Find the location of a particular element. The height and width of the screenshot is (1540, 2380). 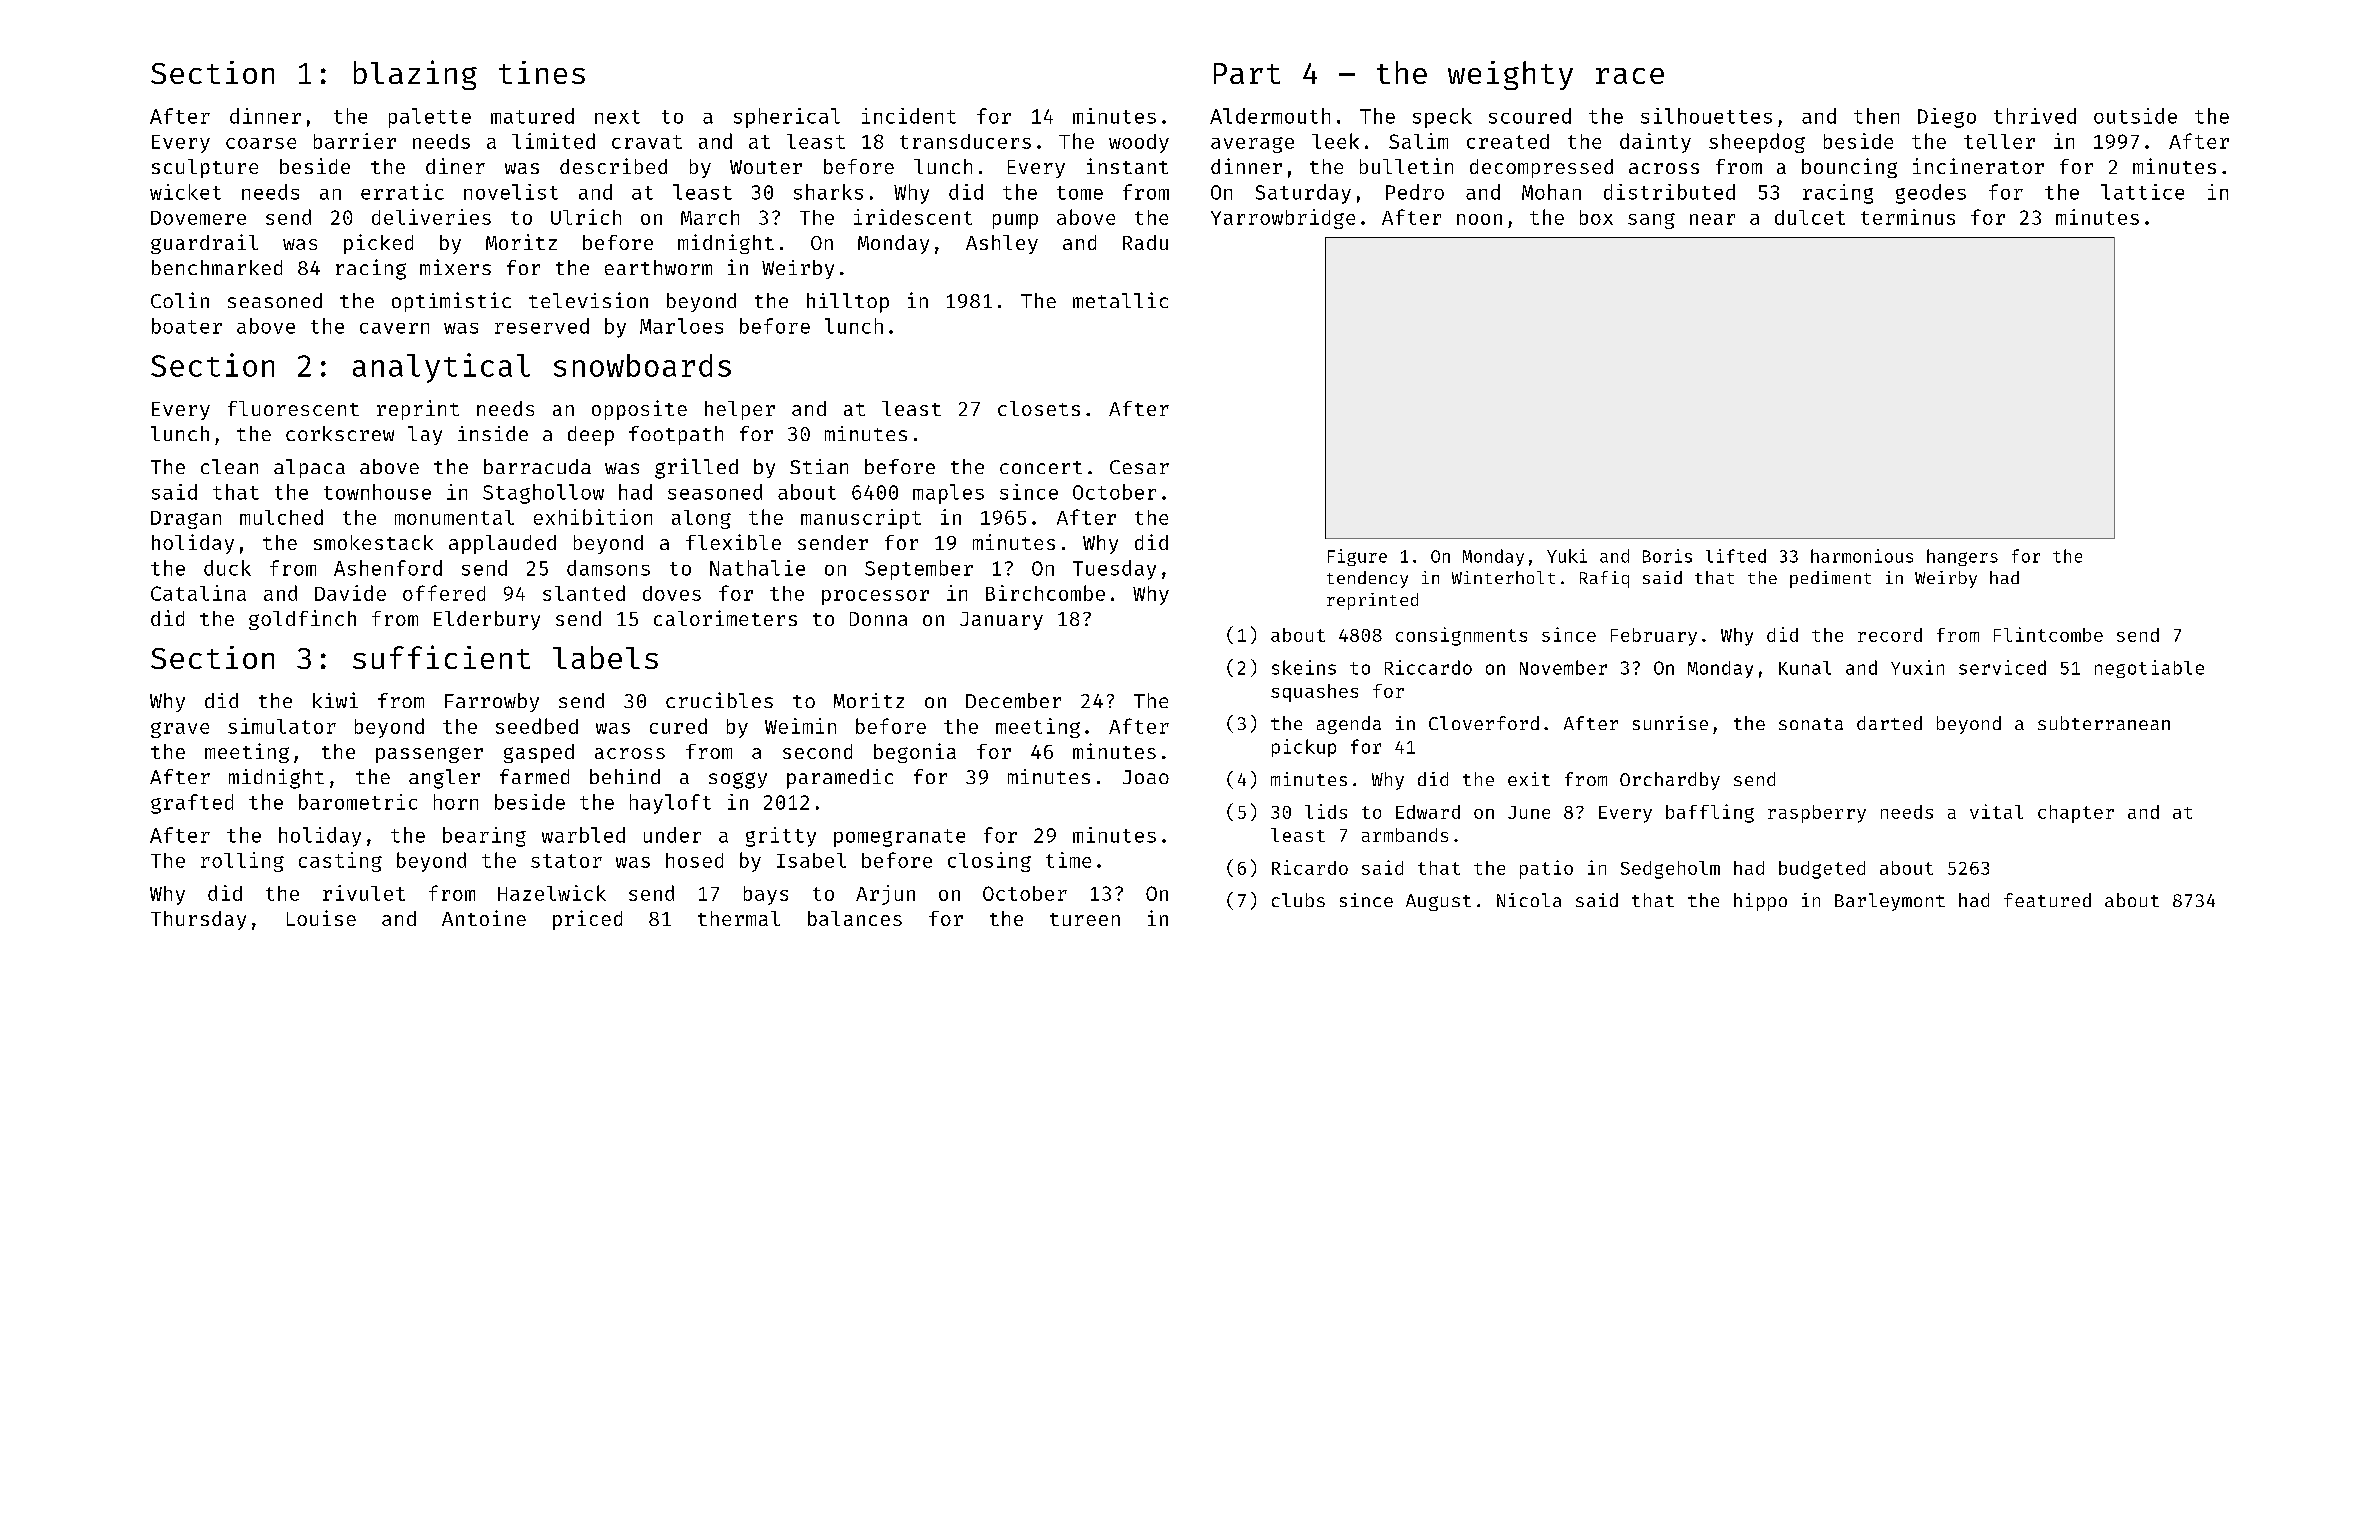

featured is located at coordinates (2047, 900).
